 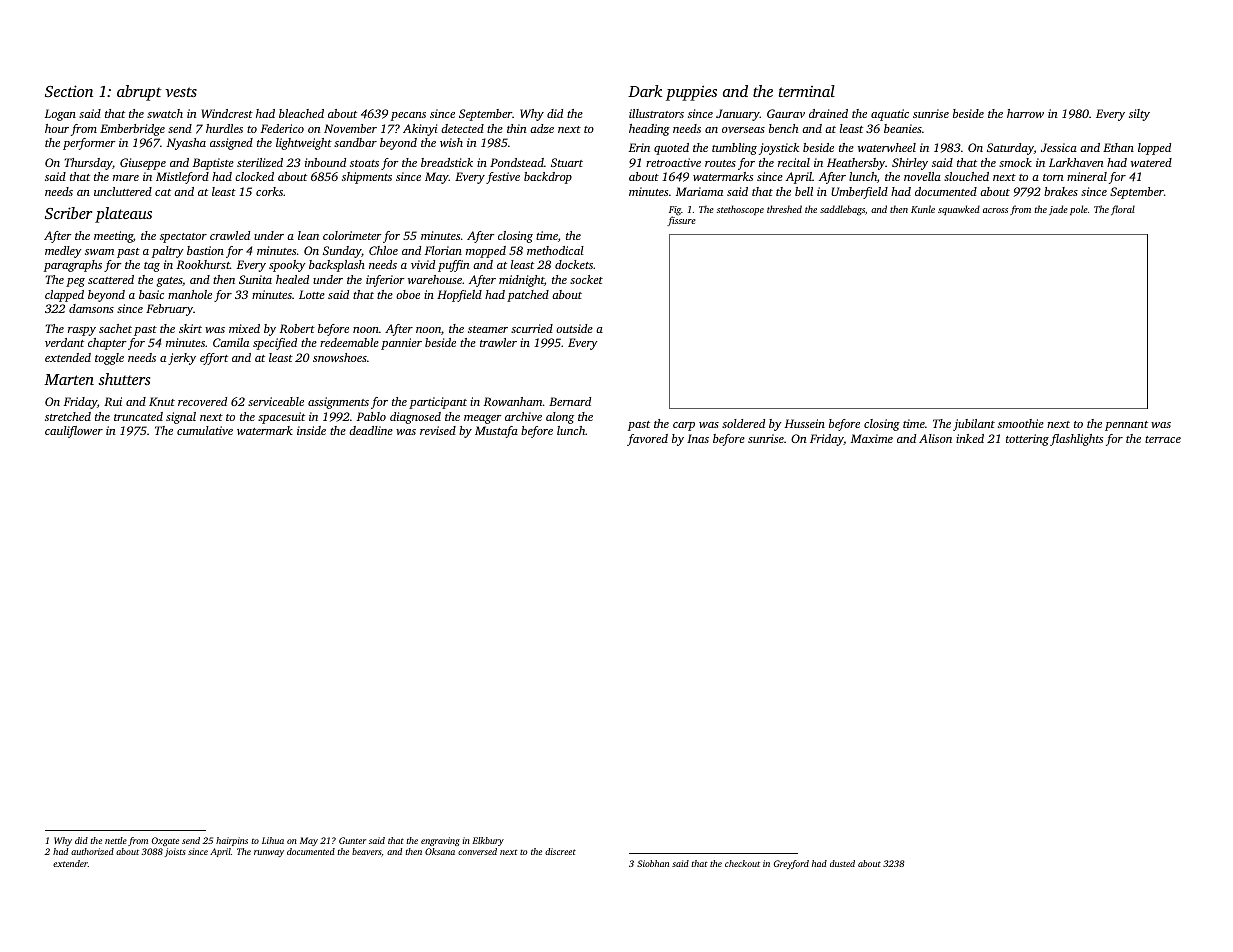 What do you see at coordinates (647, 440) in the document?
I see `favored` at bounding box center [647, 440].
